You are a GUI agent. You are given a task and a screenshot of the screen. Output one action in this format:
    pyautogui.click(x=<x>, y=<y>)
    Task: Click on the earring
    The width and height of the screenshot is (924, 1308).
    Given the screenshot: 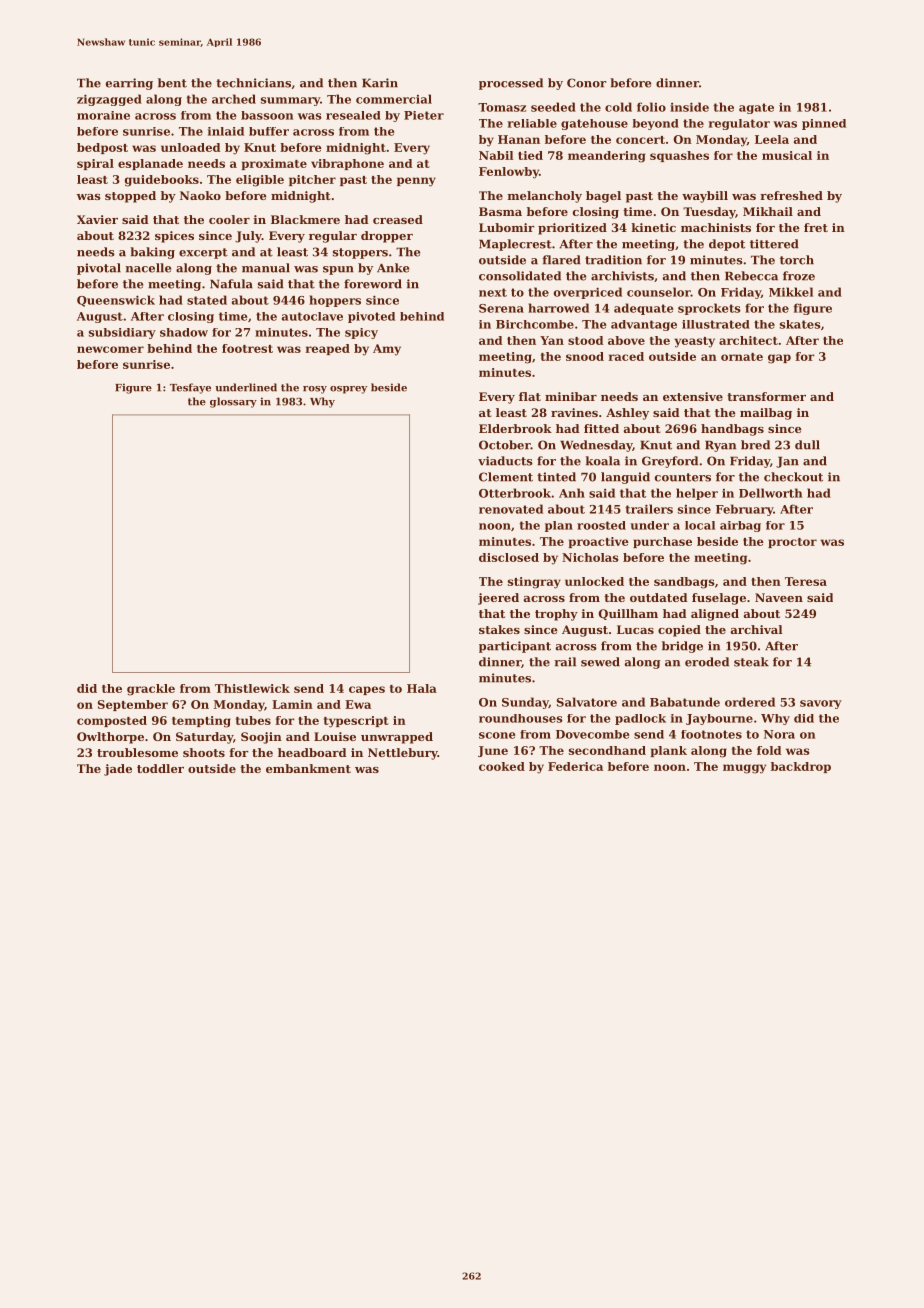 What is the action you would take?
    pyautogui.click(x=129, y=84)
